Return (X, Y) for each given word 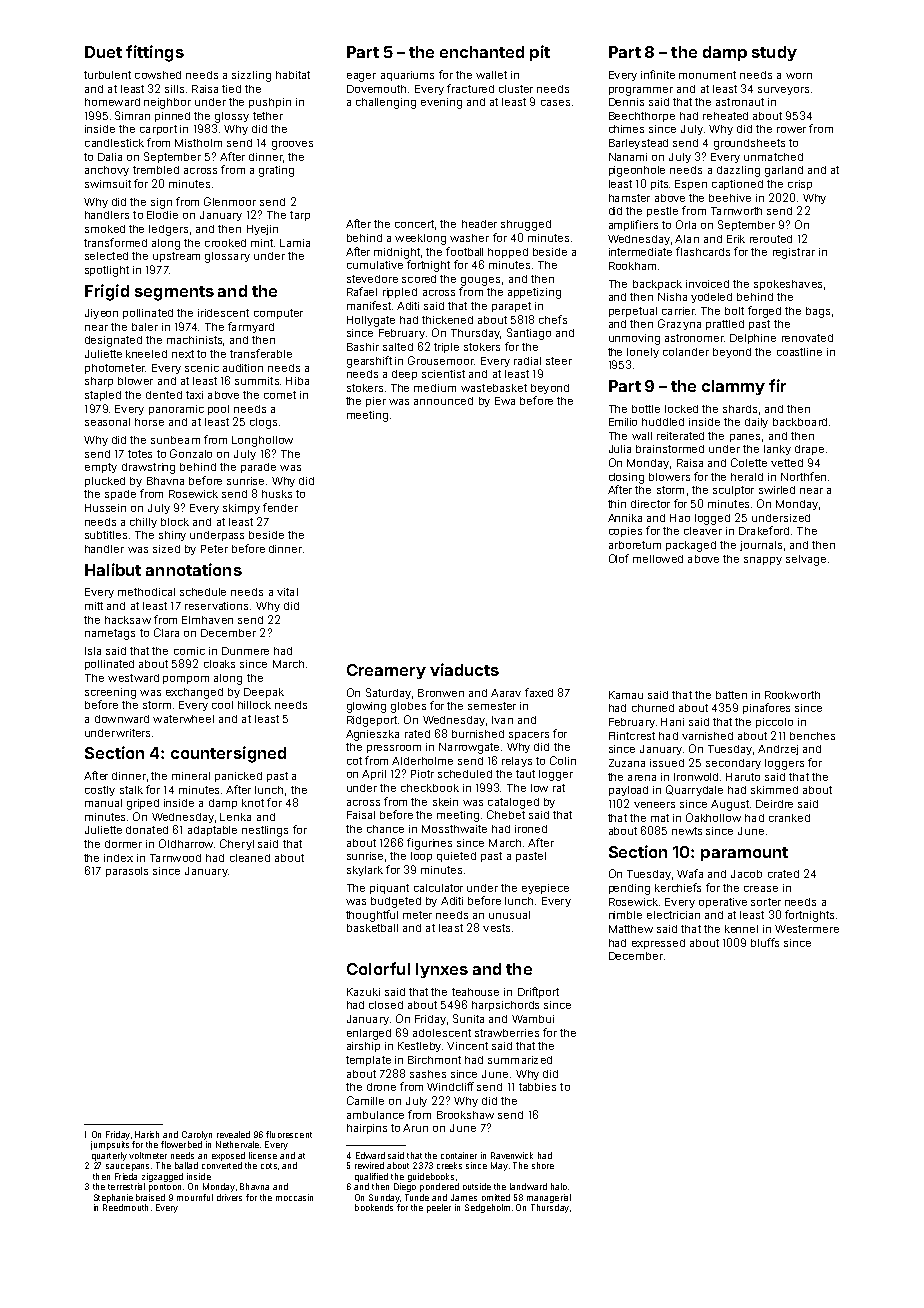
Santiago (529, 334)
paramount (744, 854)
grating (276, 171)
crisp (800, 185)
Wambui (533, 1019)
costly (100, 791)
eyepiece (545, 889)
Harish (147, 1134)
